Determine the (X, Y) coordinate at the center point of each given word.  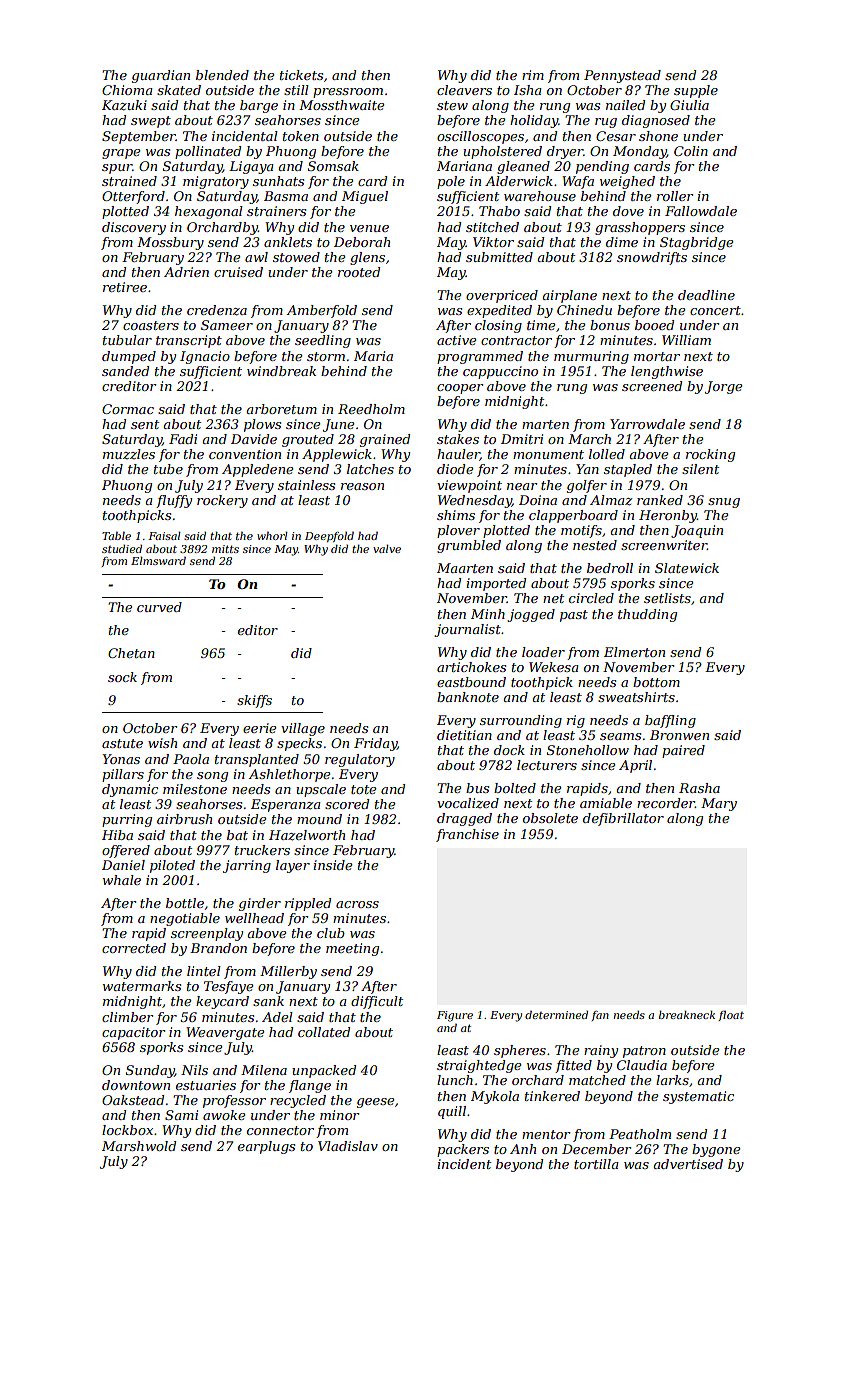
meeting (352, 949)
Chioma (127, 90)
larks (672, 1080)
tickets (301, 75)
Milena (264, 1070)
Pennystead (622, 76)
